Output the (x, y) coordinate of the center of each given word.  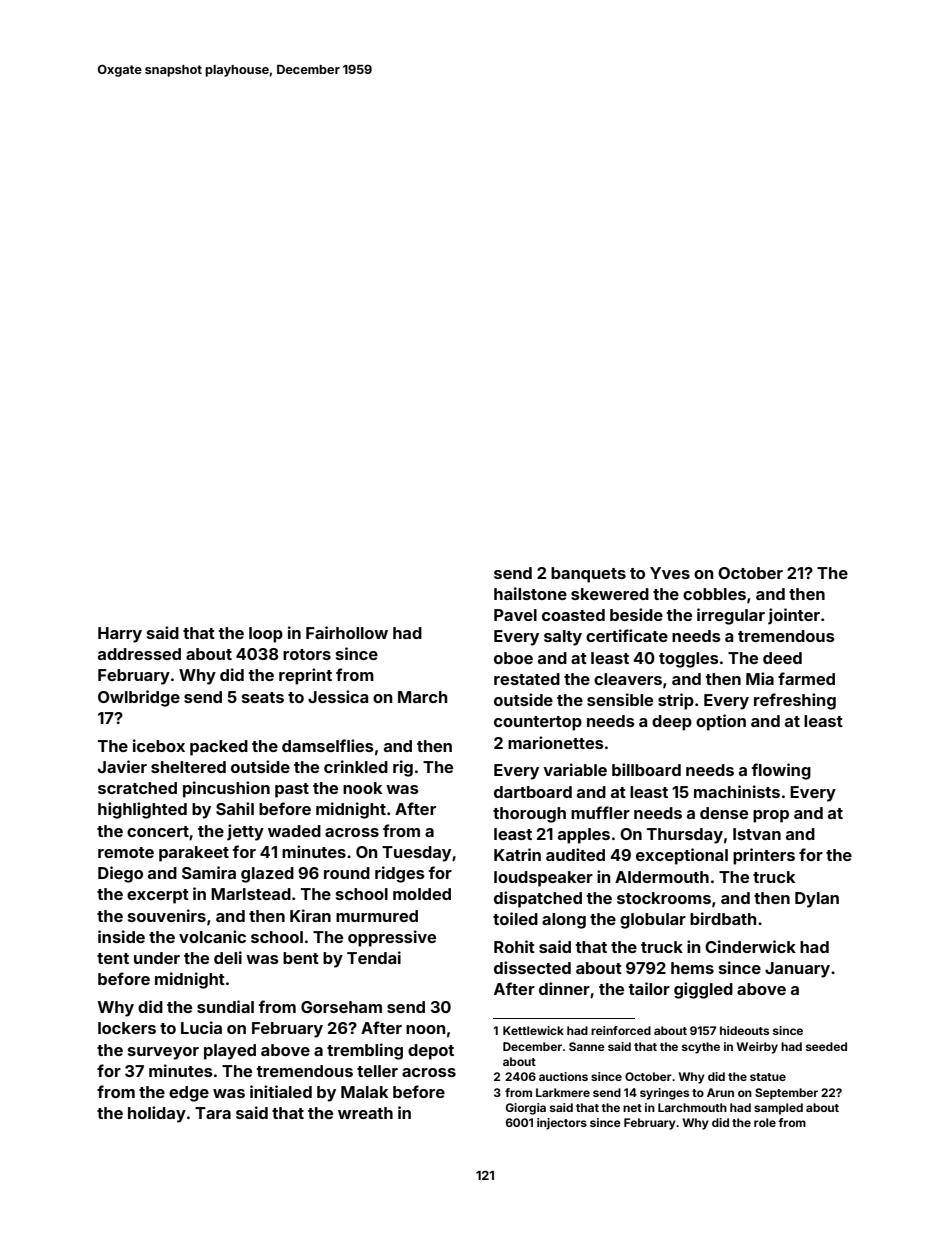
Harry (120, 635)
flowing (781, 771)
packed (219, 748)
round (347, 873)
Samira (209, 872)
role (765, 1122)
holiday (157, 1114)
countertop (538, 723)
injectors (562, 1124)
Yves (670, 573)
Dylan (817, 900)
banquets (588, 575)
